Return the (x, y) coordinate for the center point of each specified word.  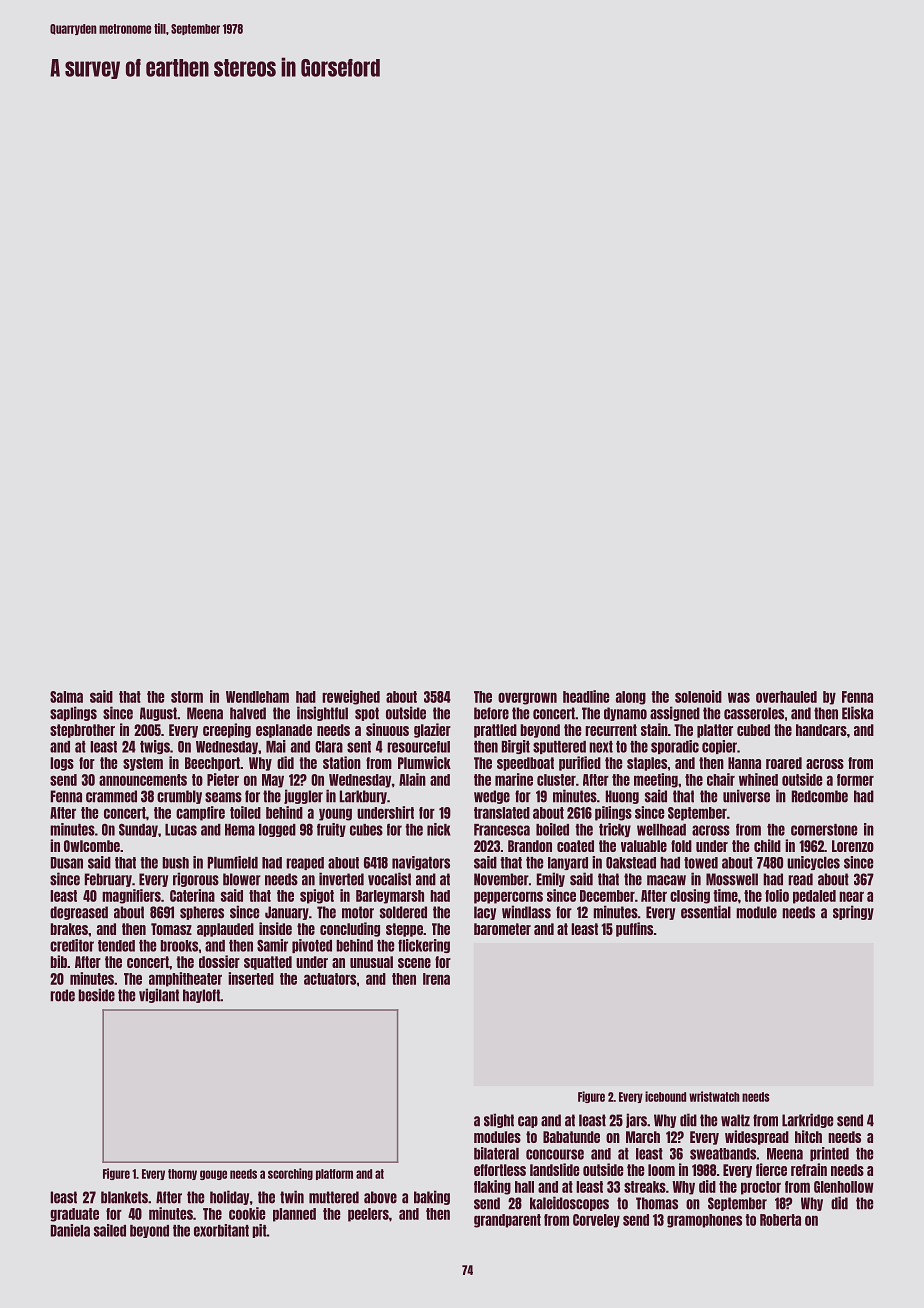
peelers (368, 1215)
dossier (219, 961)
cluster (556, 780)
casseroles (754, 713)
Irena (436, 979)
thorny (182, 1174)
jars (636, 1120)
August (158, 714)
